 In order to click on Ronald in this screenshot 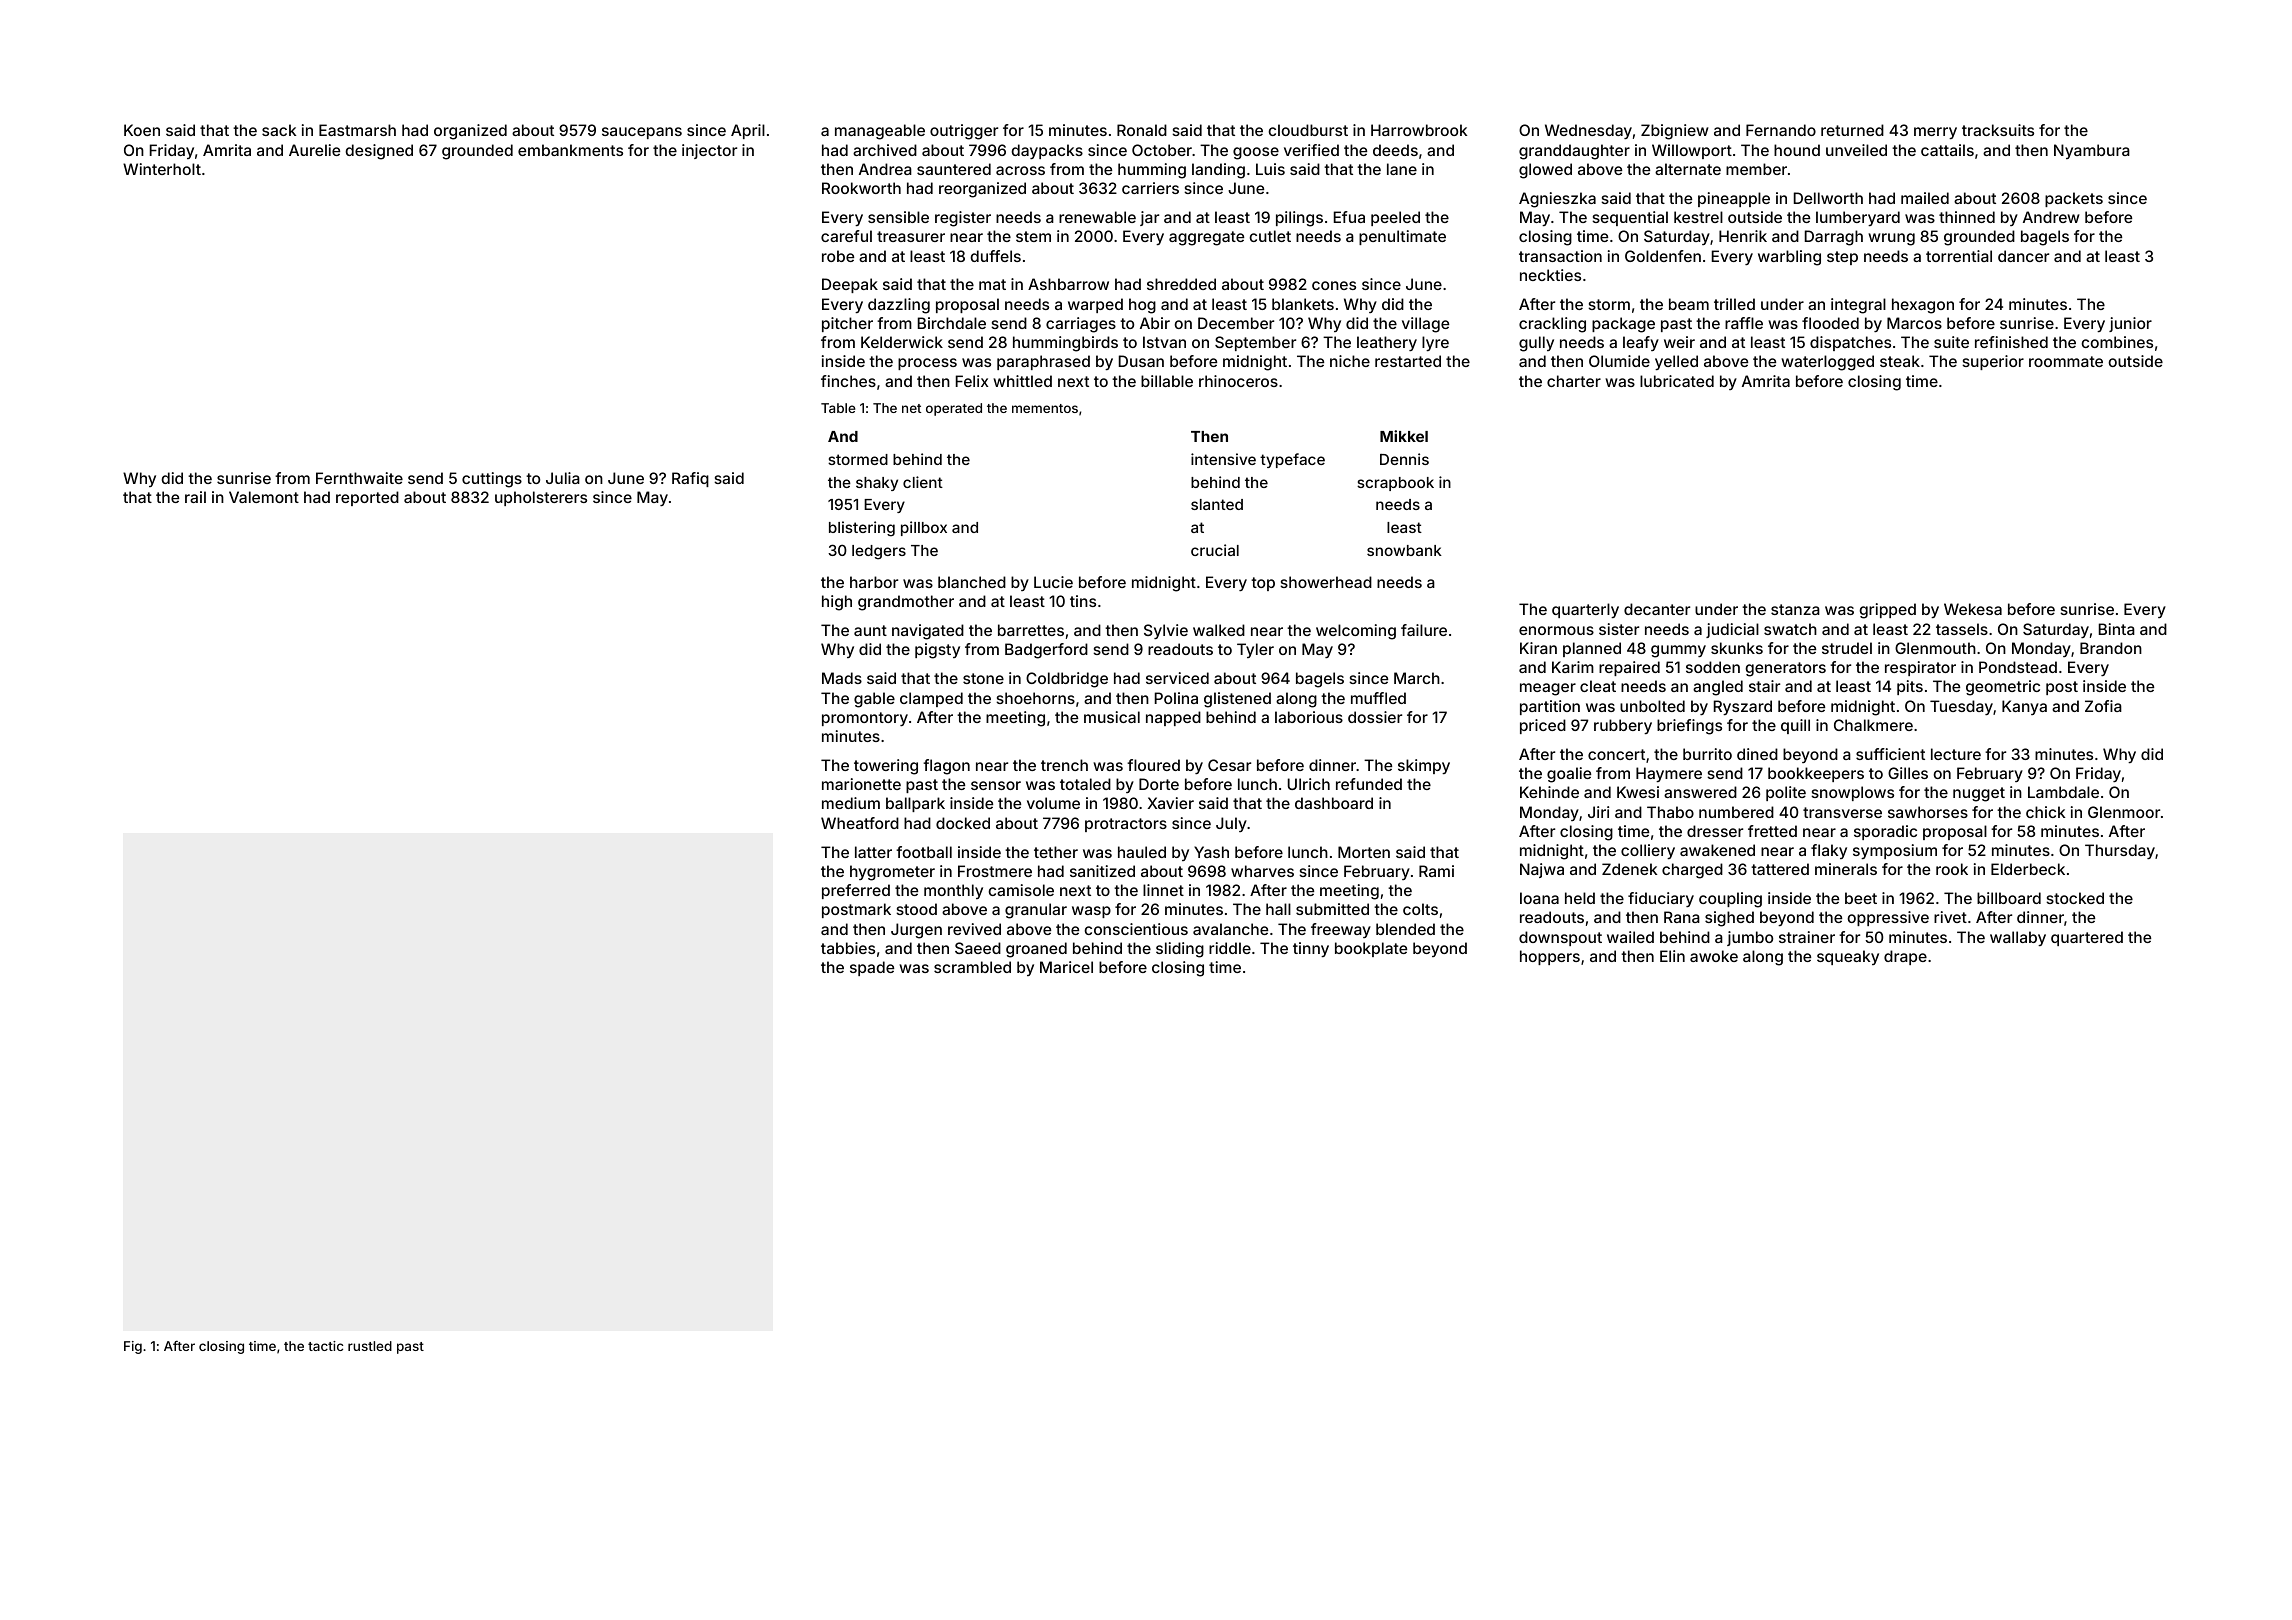, I will do `click(1142, 130)`.
